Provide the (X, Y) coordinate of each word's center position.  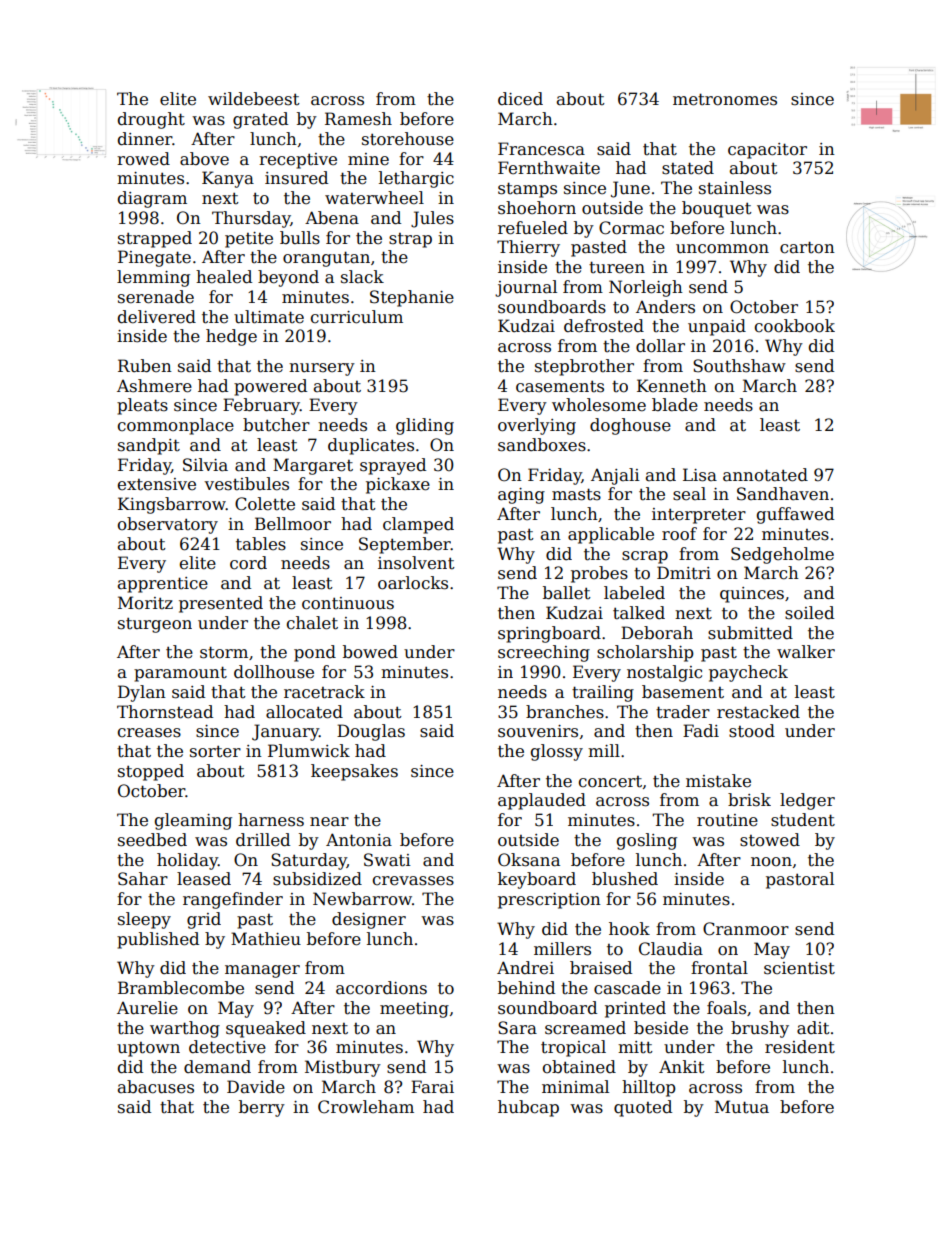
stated (688, 168)
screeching (544, 653)
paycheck (748, 673)
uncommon (722, 249)
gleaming (193, 821)
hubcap (528, 1108)
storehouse (408, 139)
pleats (142, 406)
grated (260, 120)
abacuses (156, 1087)
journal (526, 288)
